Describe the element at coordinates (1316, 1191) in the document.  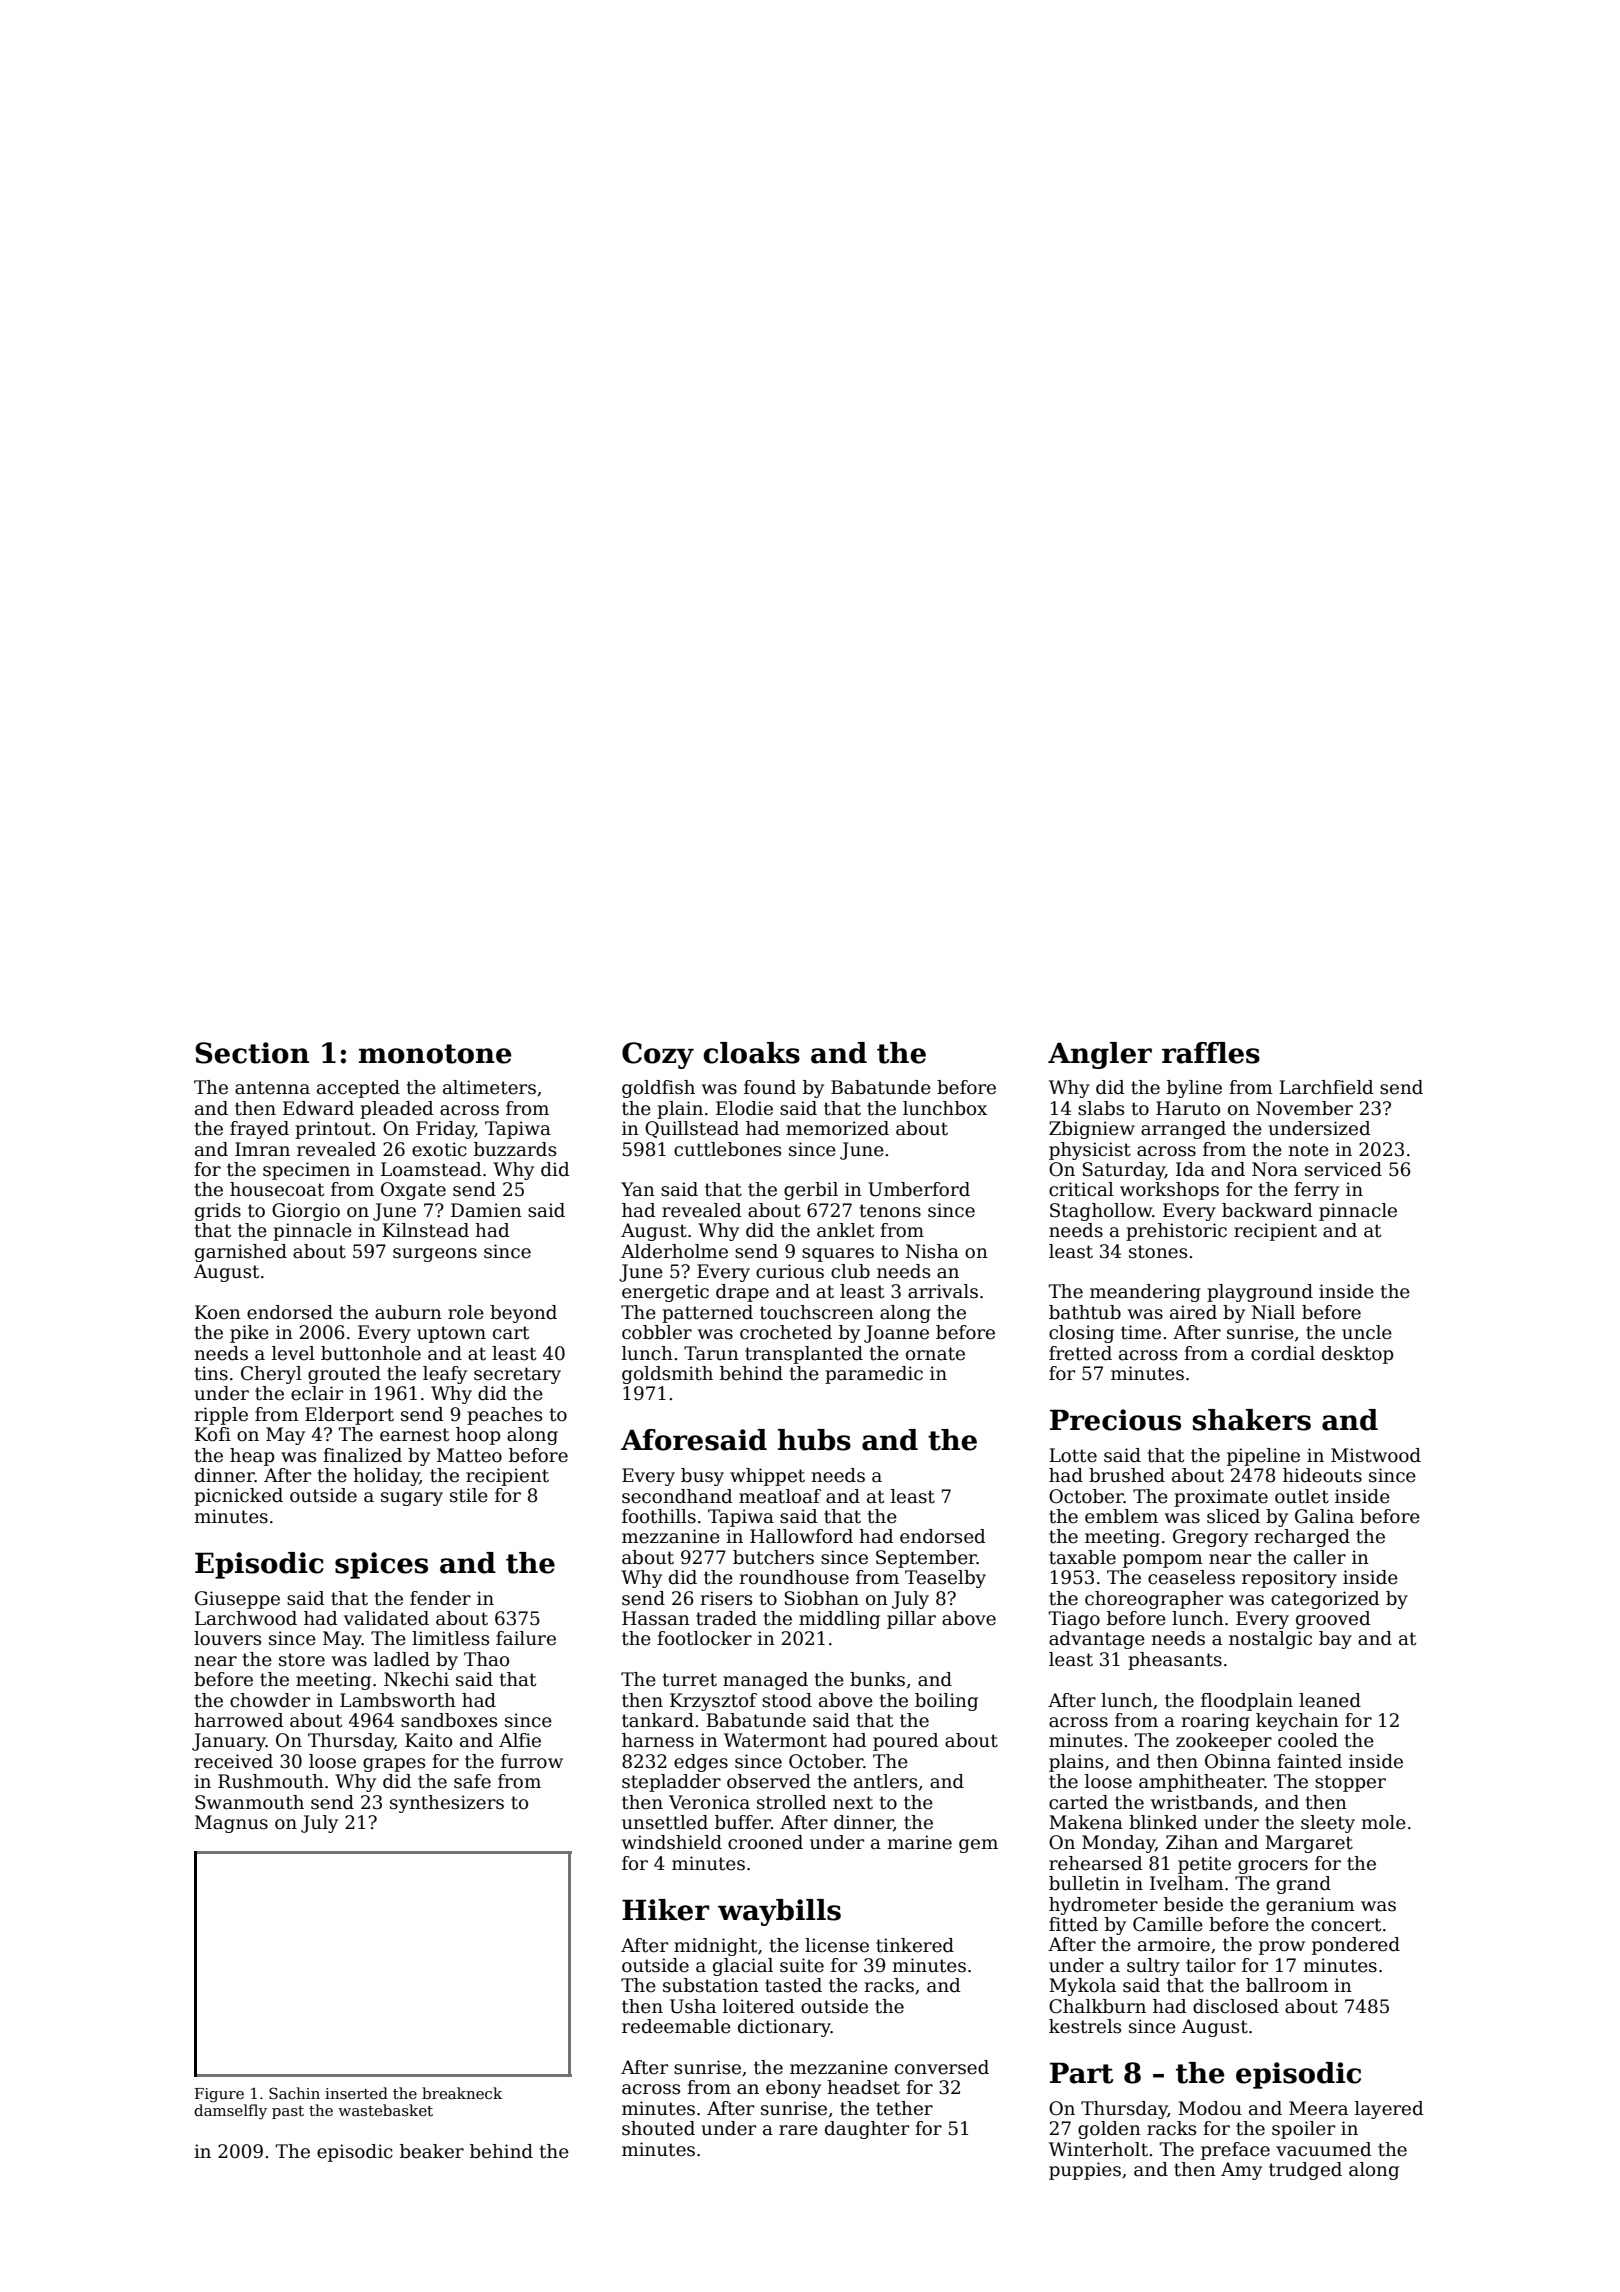
I see `ferry` at that location.
